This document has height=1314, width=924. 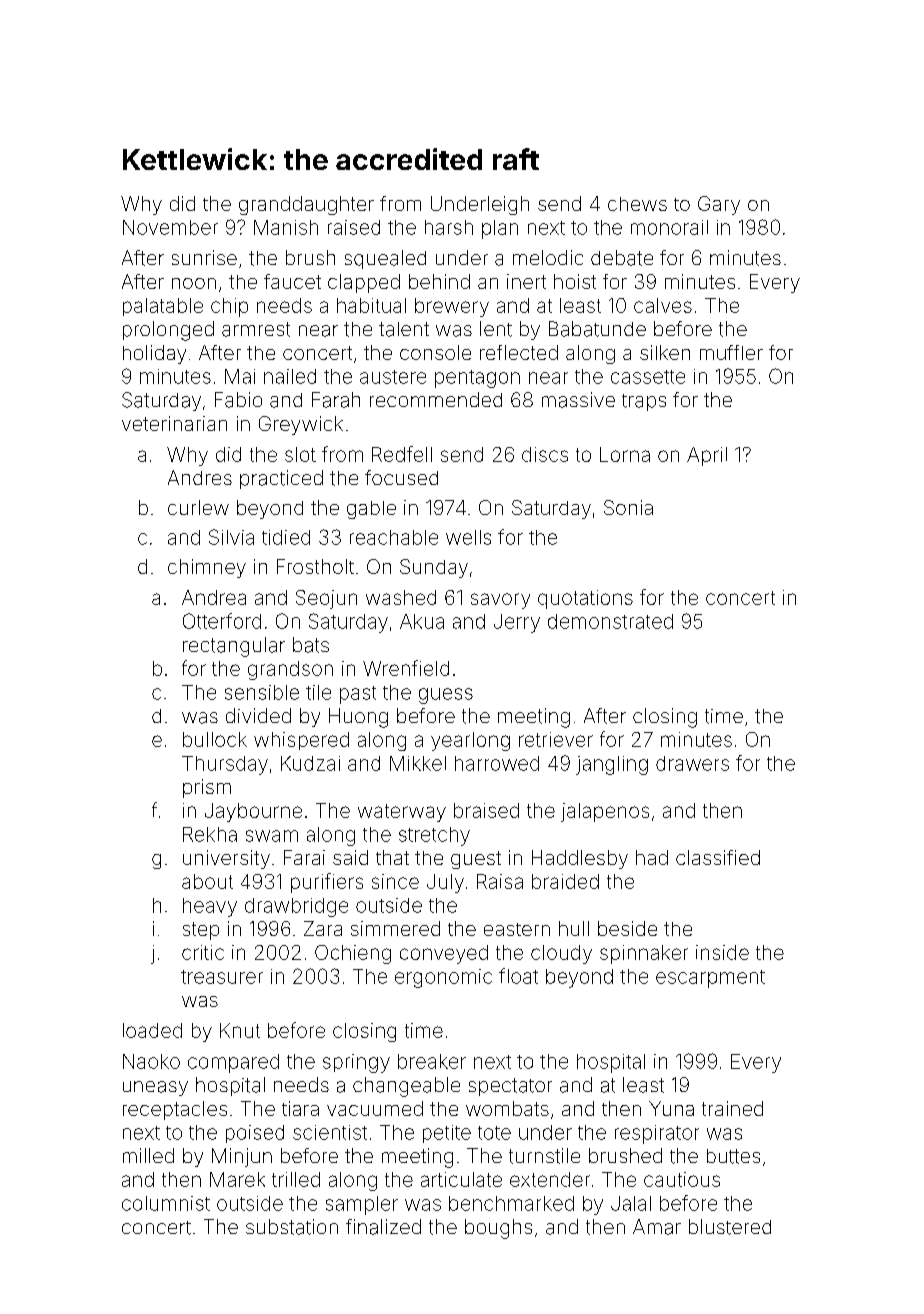 What do you see at coordinates (444, 954) in the document?
I see `conveyed` at bounding box center [444, 954].
